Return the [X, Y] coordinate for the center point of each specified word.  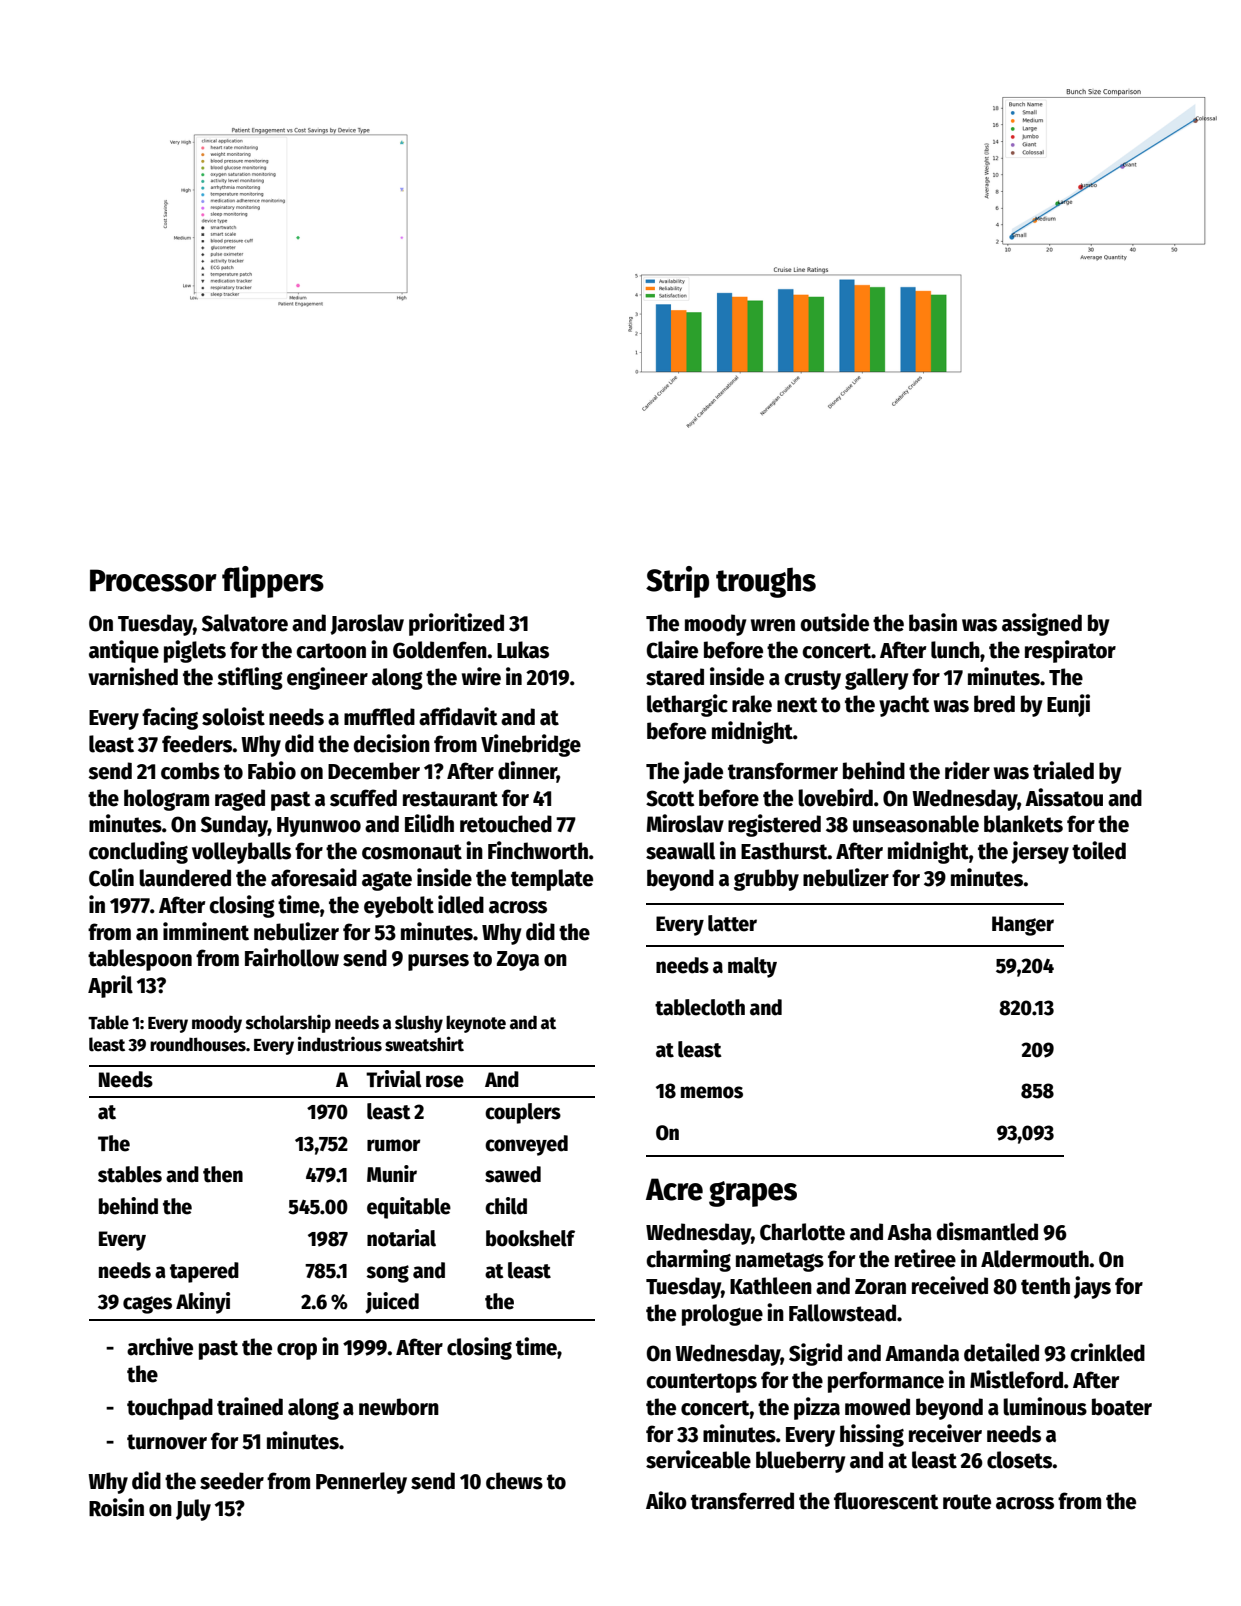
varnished [133, 676]
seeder [232, 1481]
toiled [1099, 850]
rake [752, 704]
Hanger [1023, 926]
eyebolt [399, 907]
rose [445, 1081]
